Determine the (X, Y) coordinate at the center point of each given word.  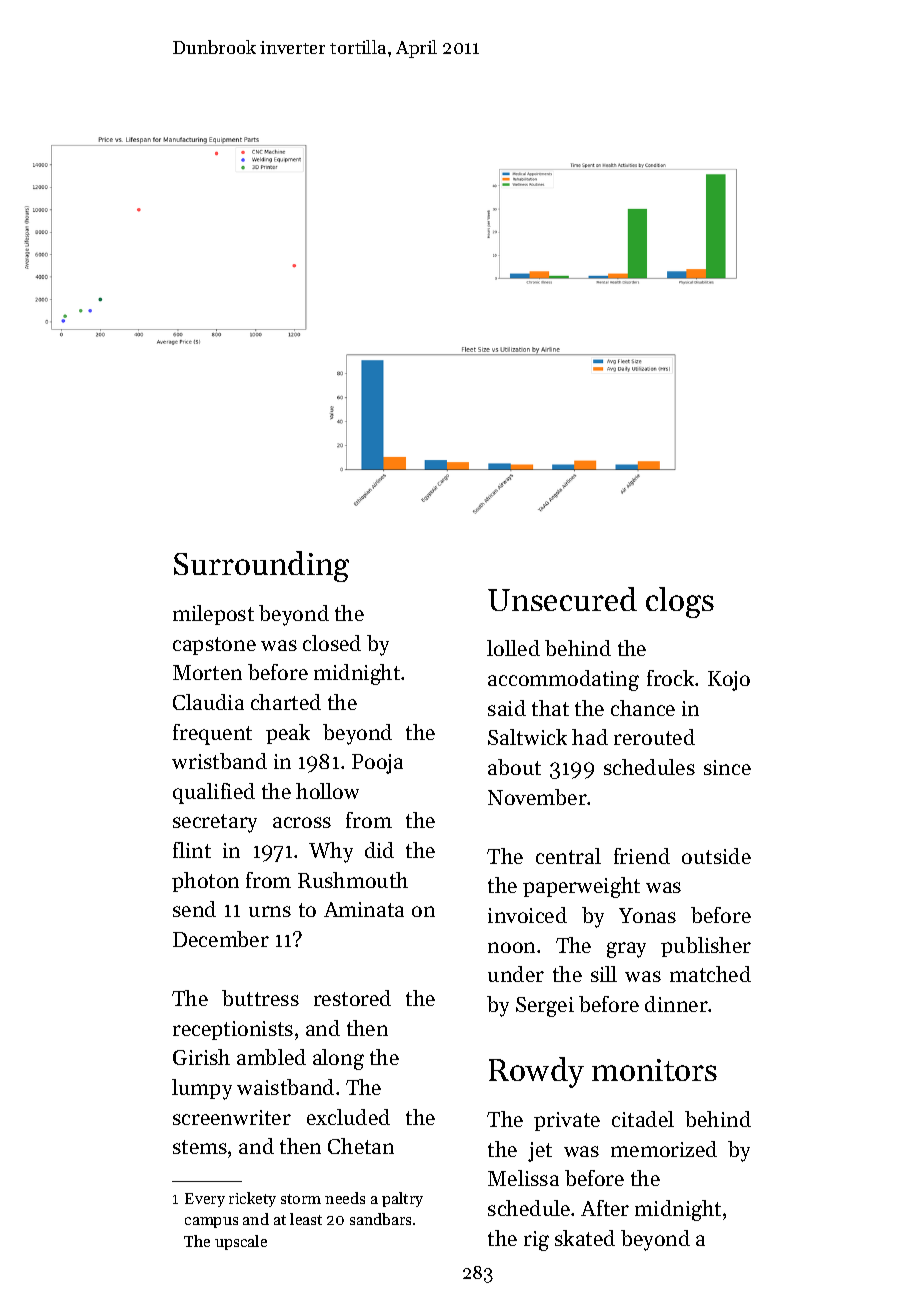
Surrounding (261, 566)
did (379, 850)
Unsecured (562, 599)
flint (192, 850)
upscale (241, 1242)
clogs (680, 602)
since (727, 767)
